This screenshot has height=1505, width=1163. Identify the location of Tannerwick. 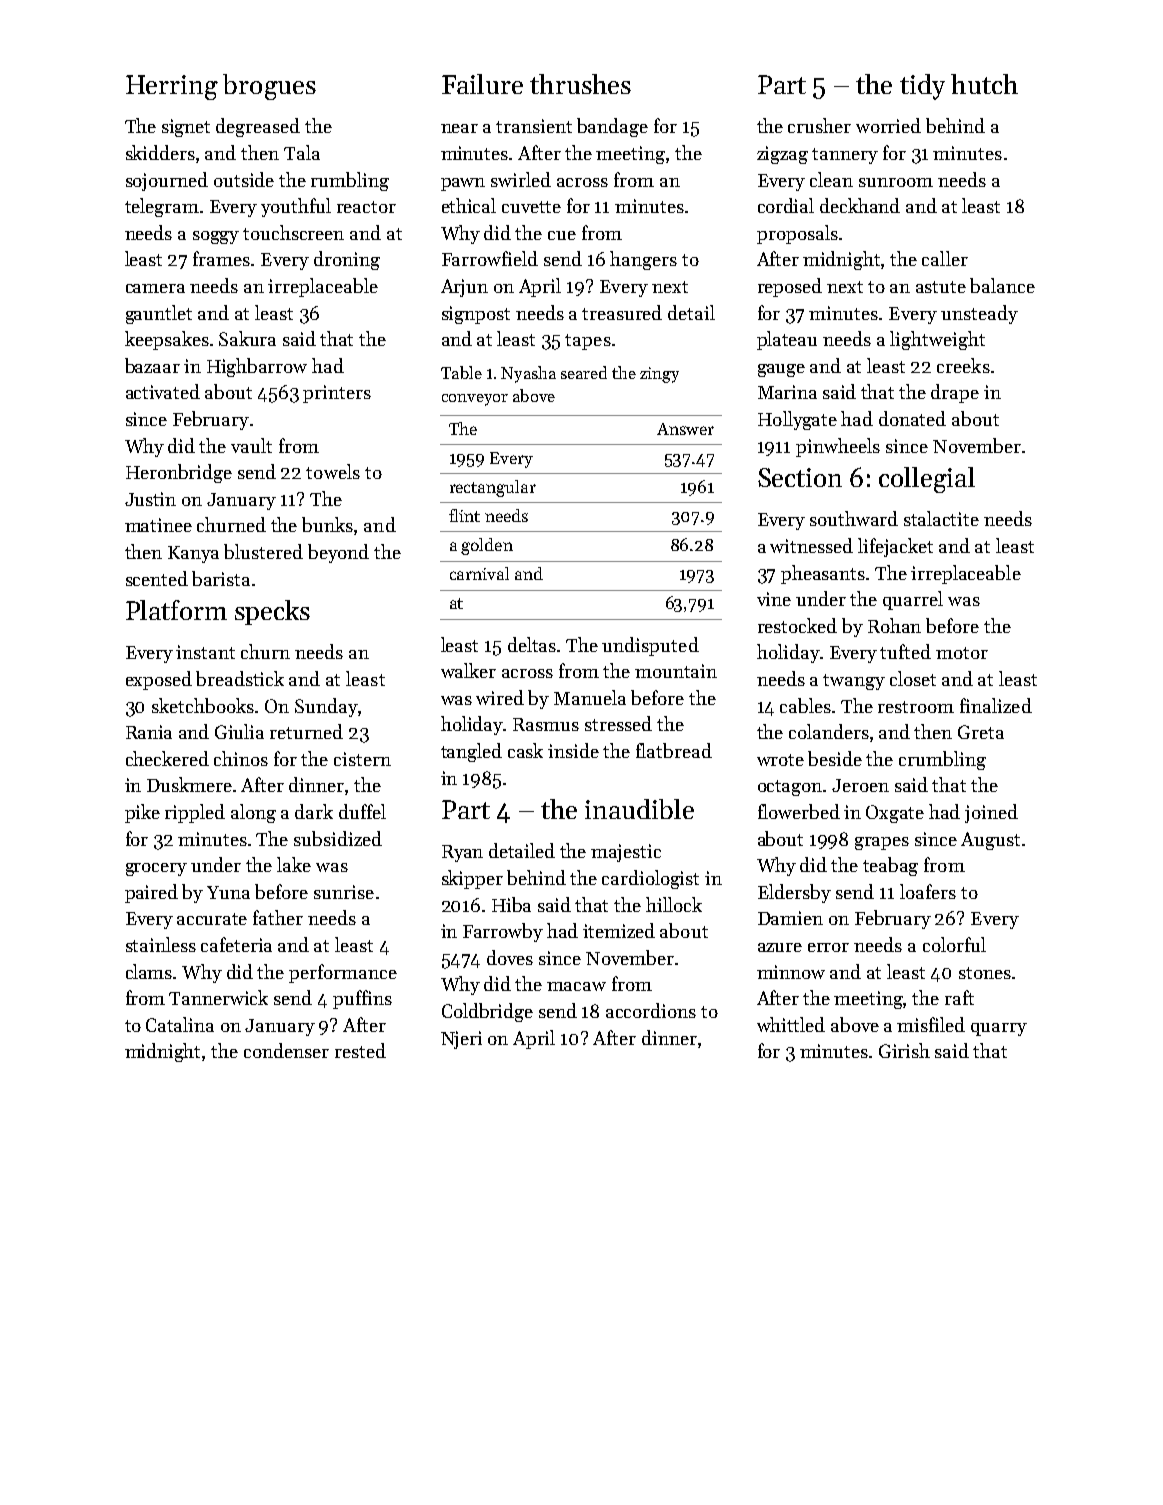
(218, 997).
